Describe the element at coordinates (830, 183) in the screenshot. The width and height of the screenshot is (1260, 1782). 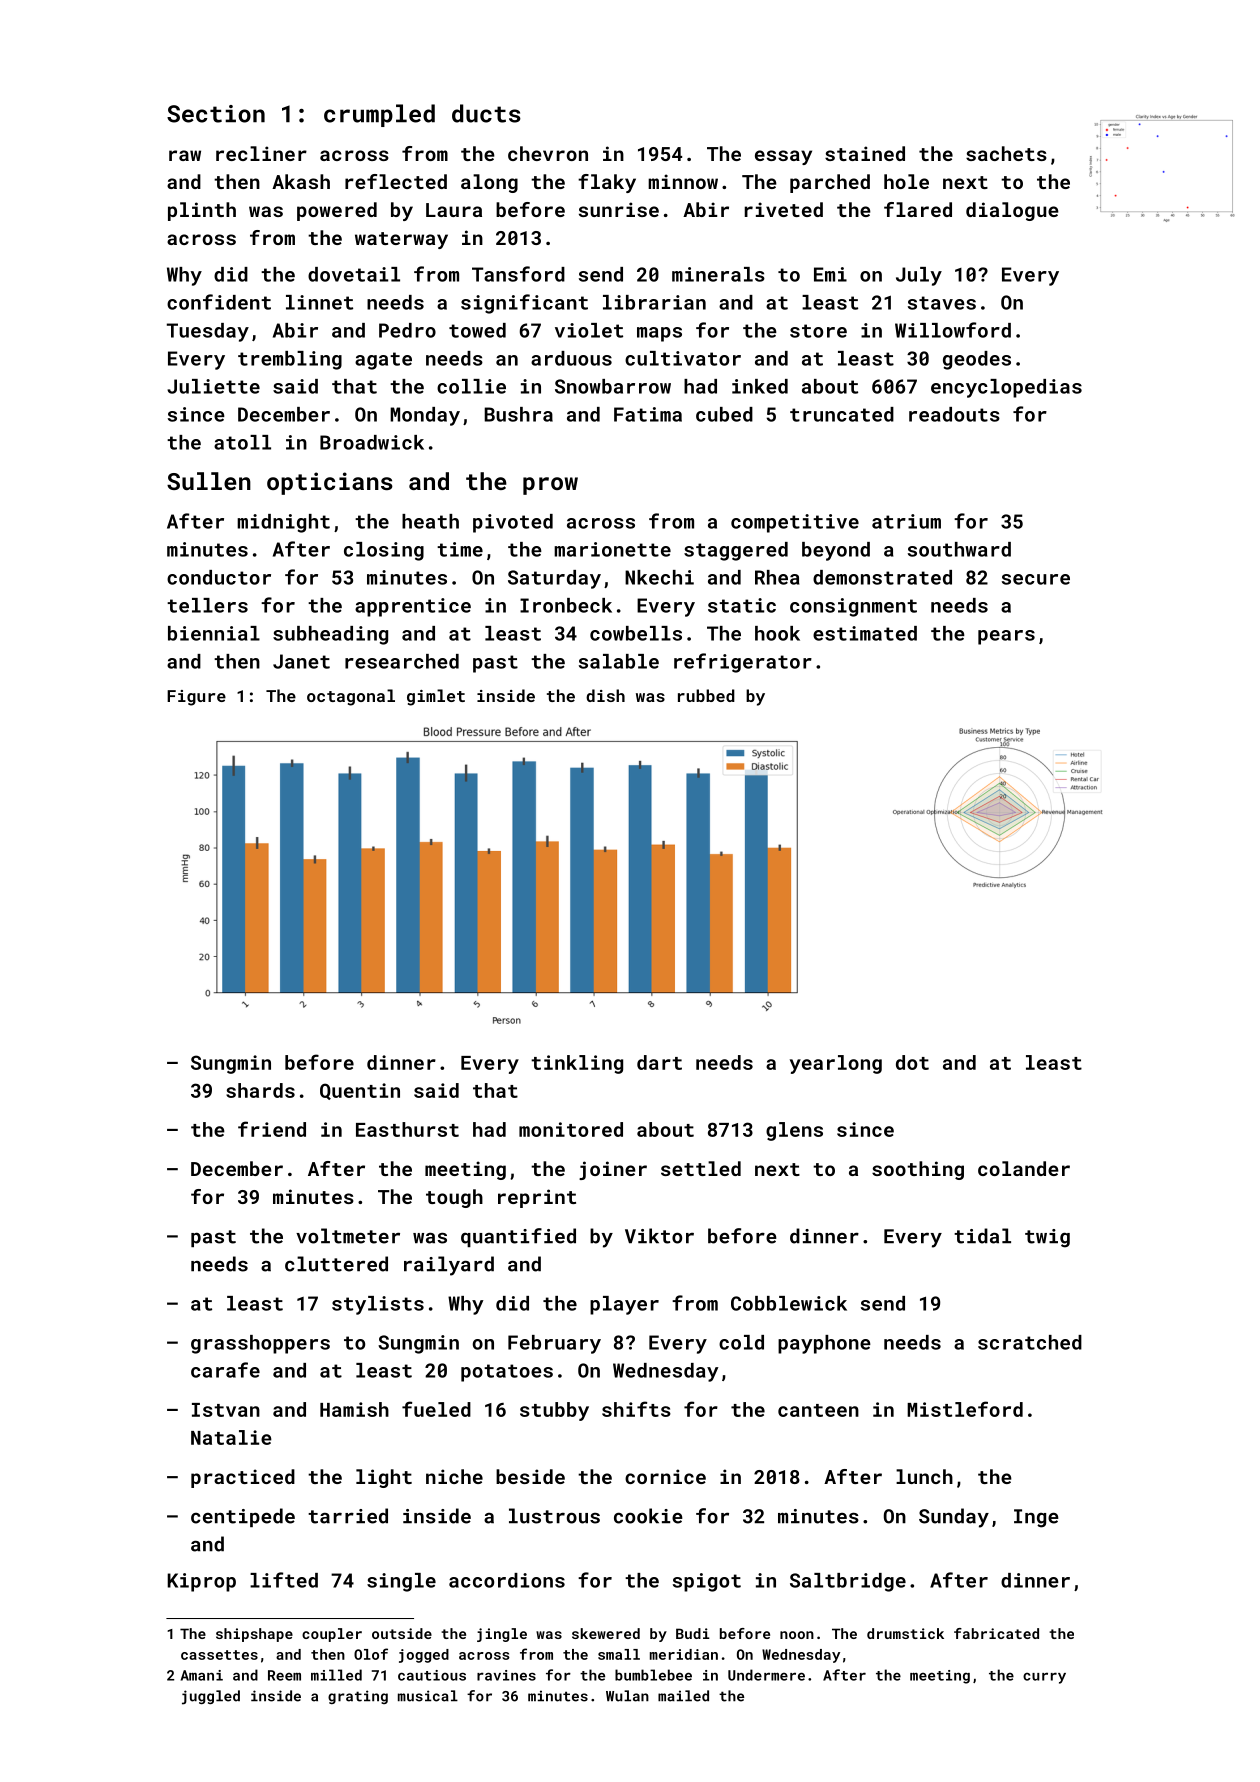
I see `parched` at that location.
